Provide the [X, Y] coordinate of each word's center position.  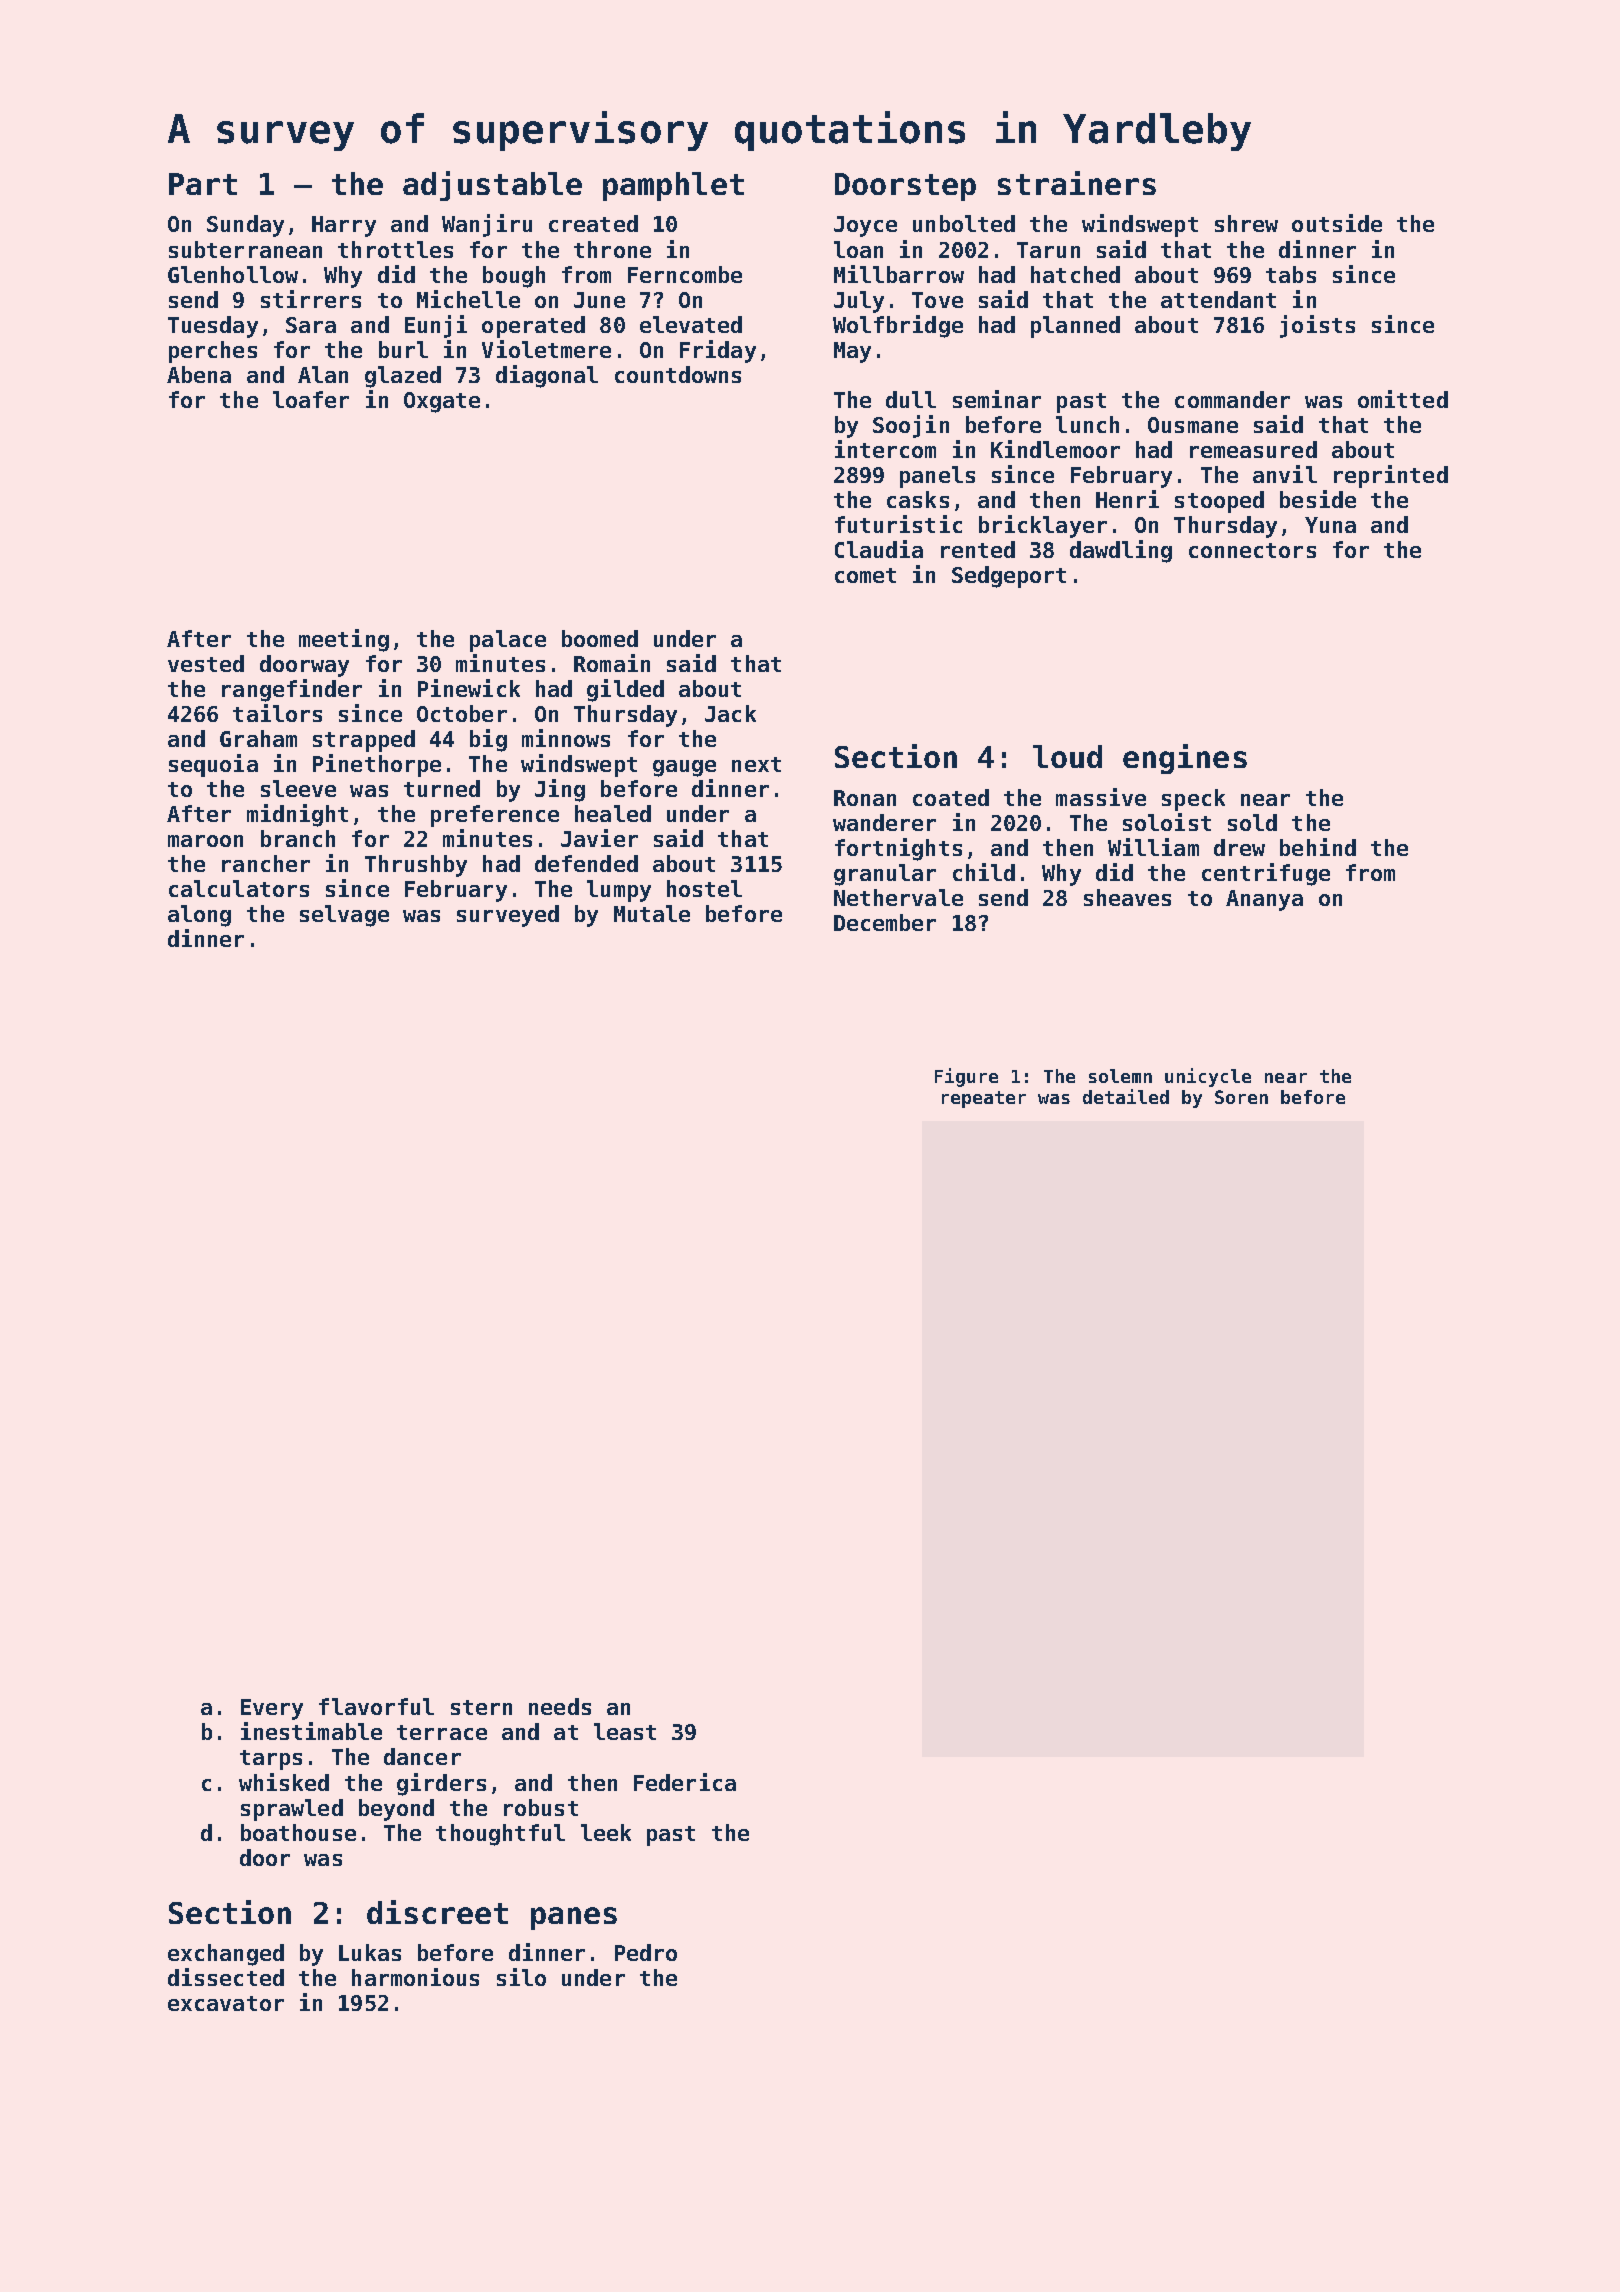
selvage [344, 916]
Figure [966, 1077]
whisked [284, 1782]
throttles [395, 249]
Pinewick [469, 688]
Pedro [646, 1952]
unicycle [1208, 1077]
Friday [718, 351]
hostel [704, 888]
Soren [1241, 1097]
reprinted [1391, 476]
